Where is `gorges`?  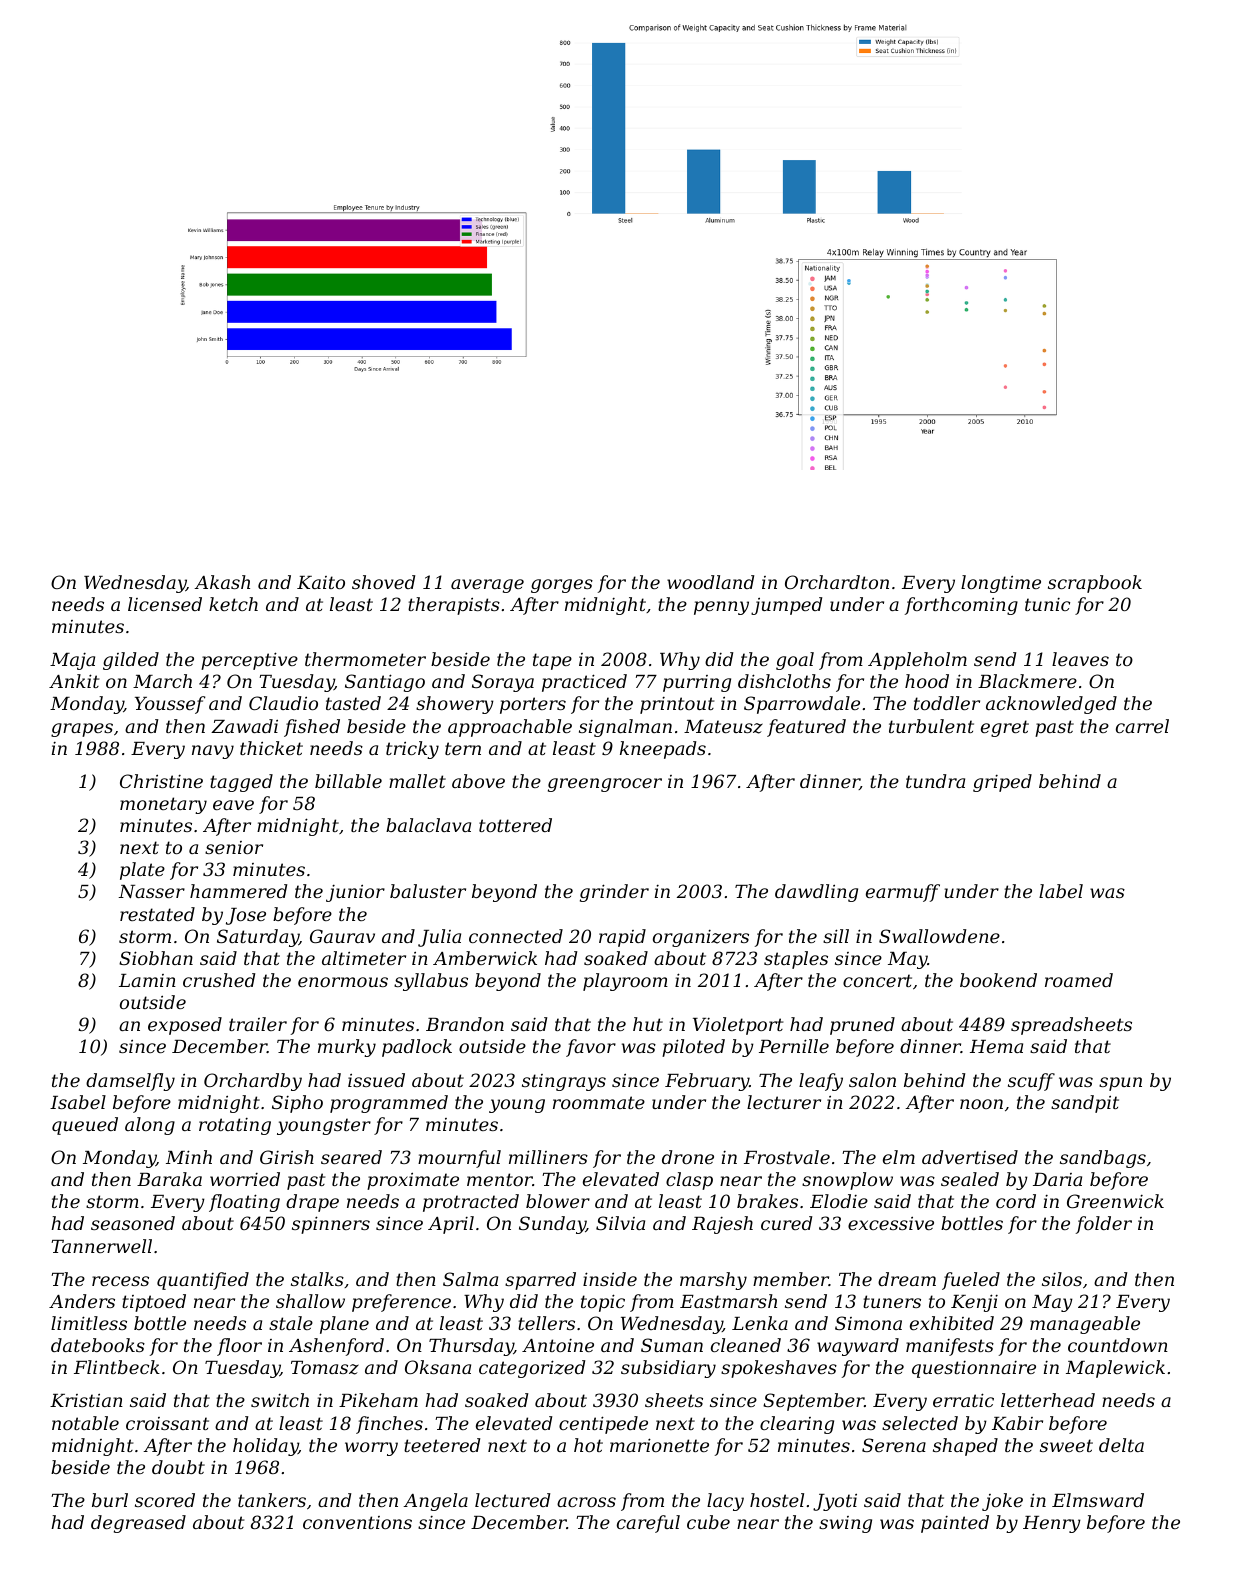 gorges is located at coordinates (562, 586).
